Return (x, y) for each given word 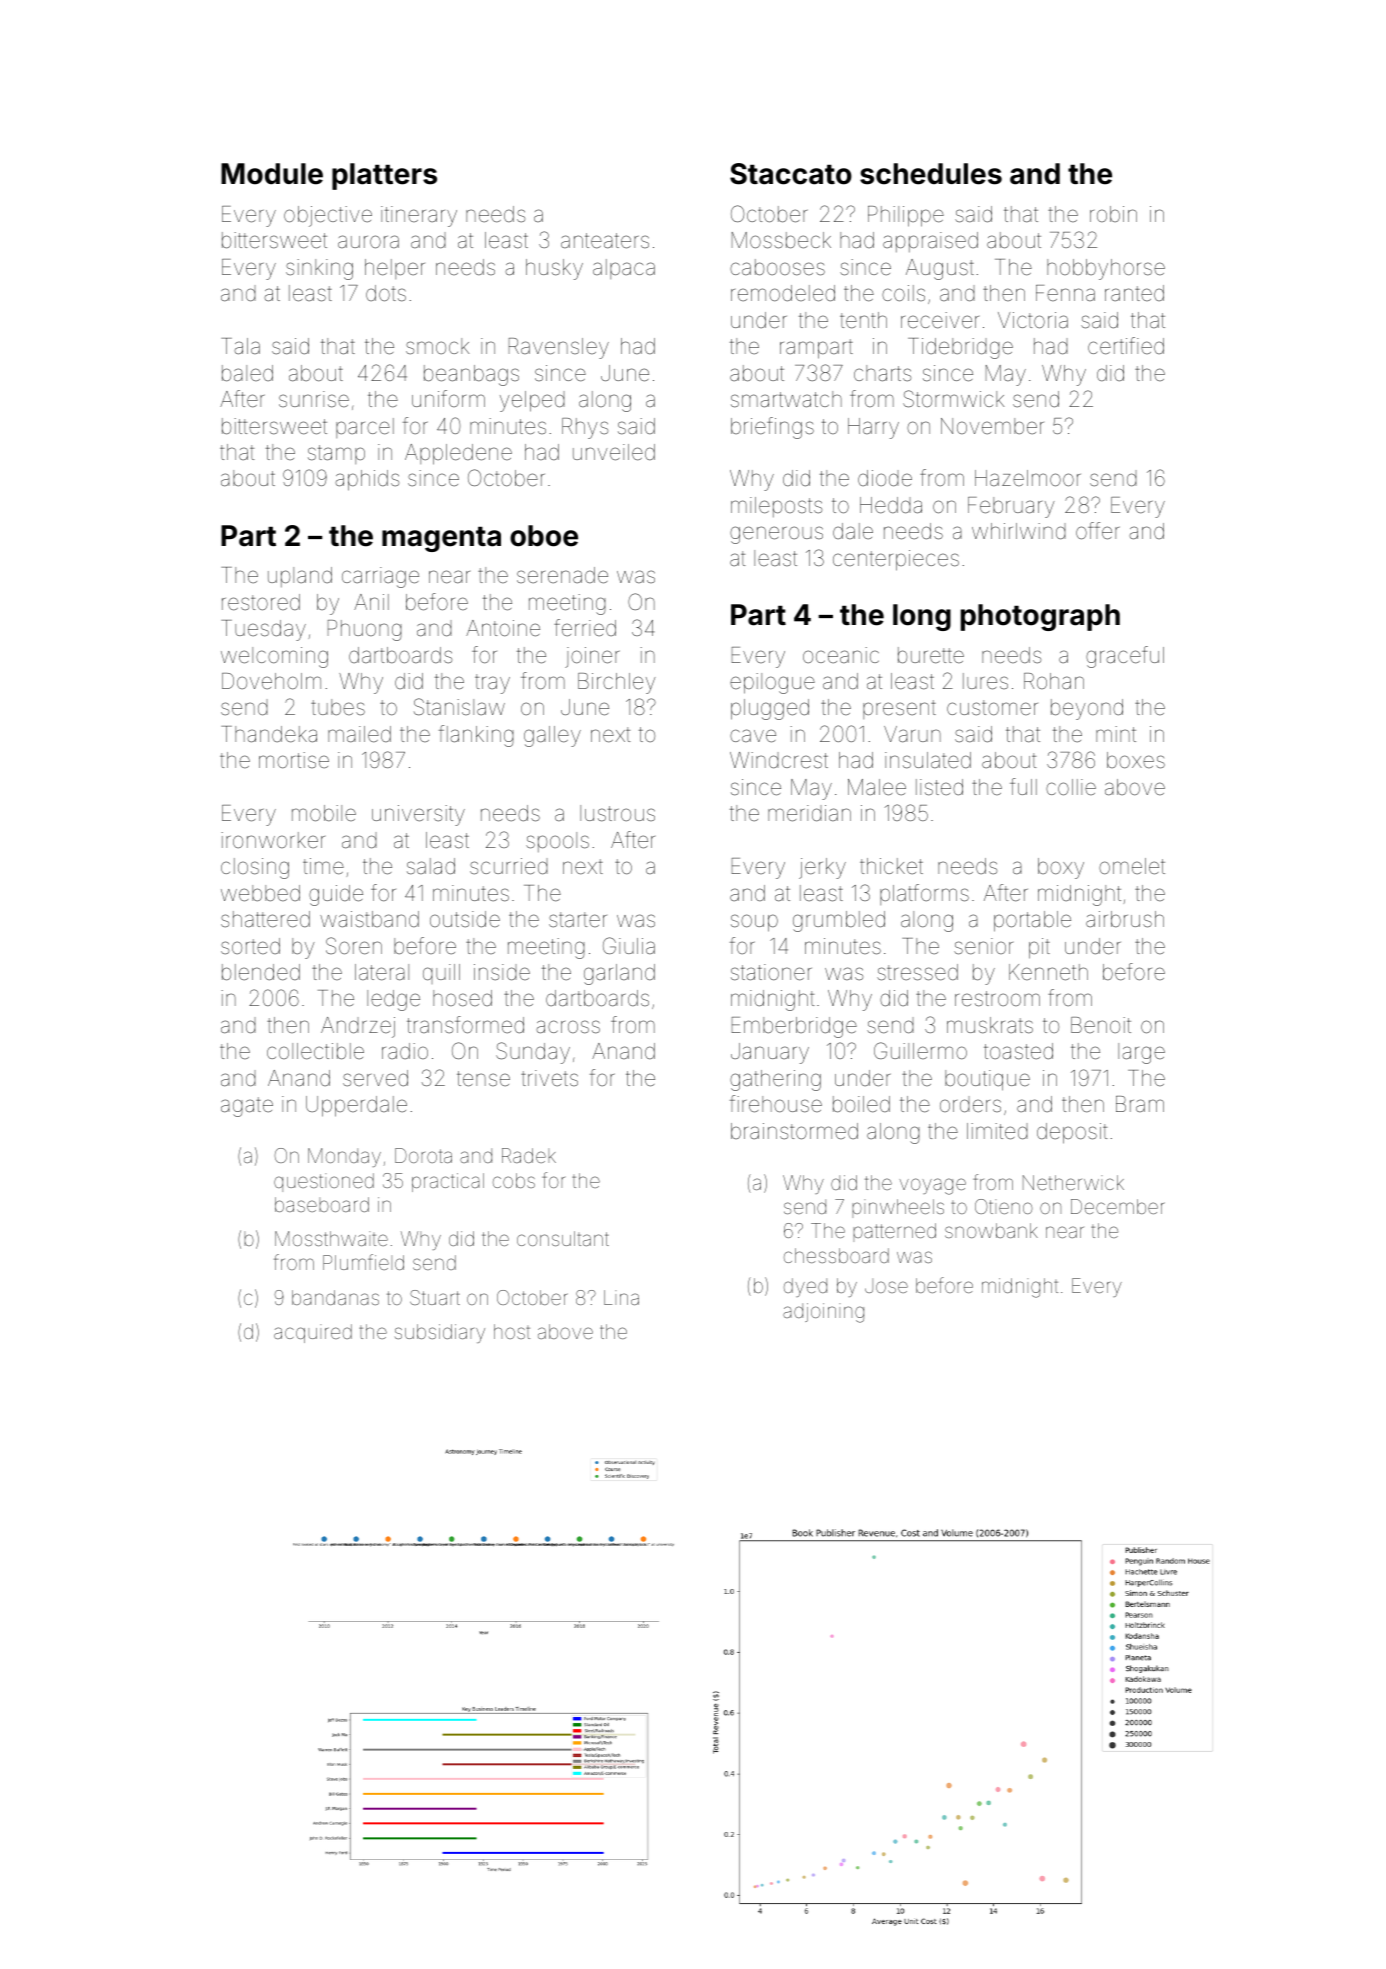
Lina (621, 1297)
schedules (931, 174)
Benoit (1101, 1025)
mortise (294, 760)
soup (754, 923)
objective (328, 216)
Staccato (791, 174)
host (512, 1331)
